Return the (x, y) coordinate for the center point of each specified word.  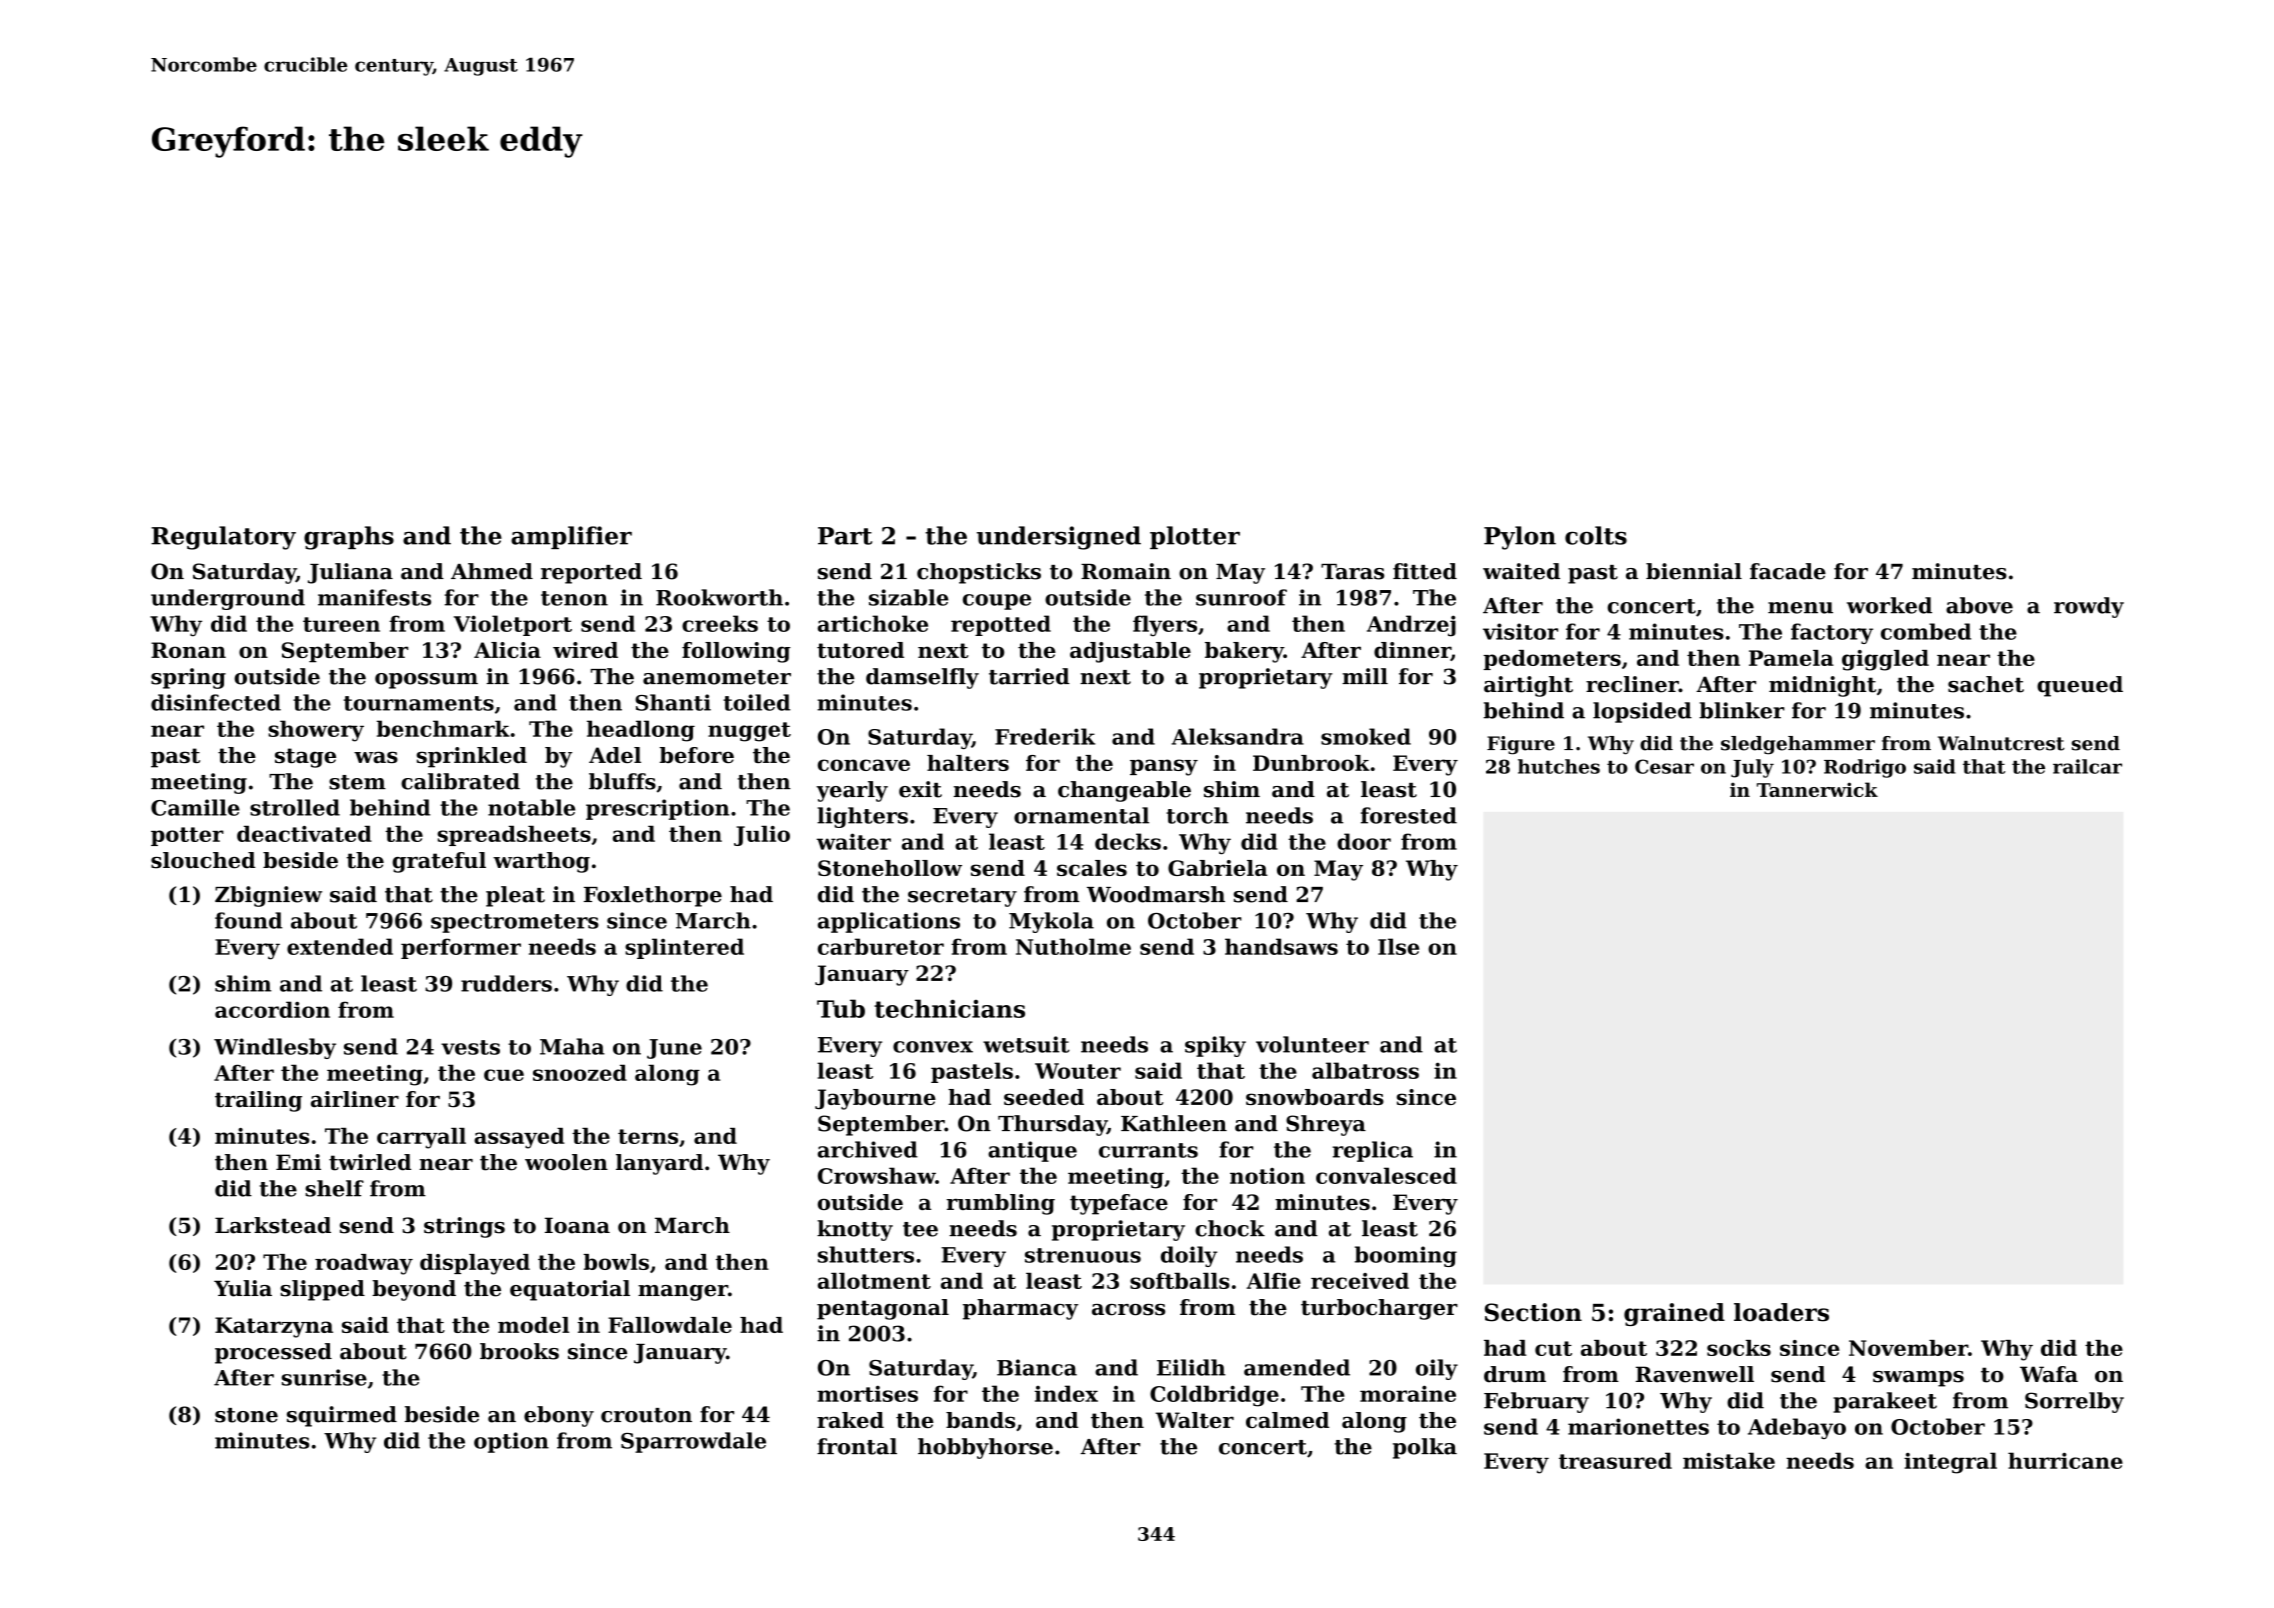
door (1364, 841)
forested (1409, 815)
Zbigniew (268, 896)
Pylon (1520, 538)
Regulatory (223, 538)
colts (1596, 535)
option (511, 1442)
